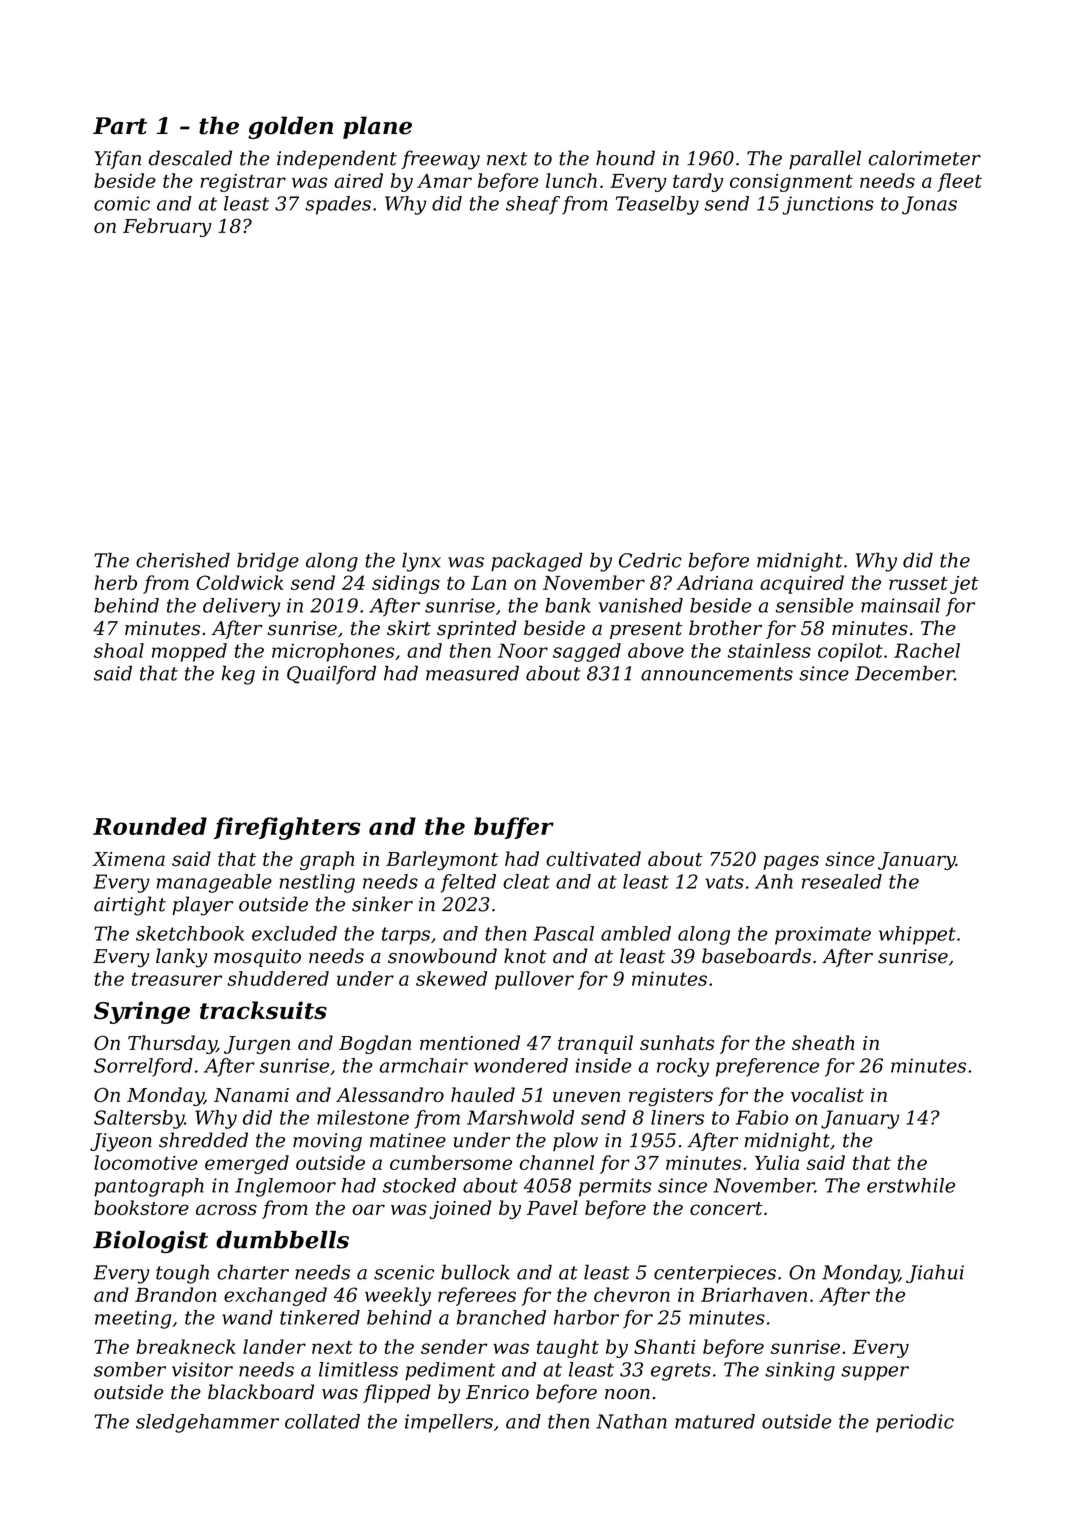 Image resolution: width=1077 pixels, height=1523 pixels. Describe the element at coordinates (442, 860) in the document. I see `Barleymont` at that location.
